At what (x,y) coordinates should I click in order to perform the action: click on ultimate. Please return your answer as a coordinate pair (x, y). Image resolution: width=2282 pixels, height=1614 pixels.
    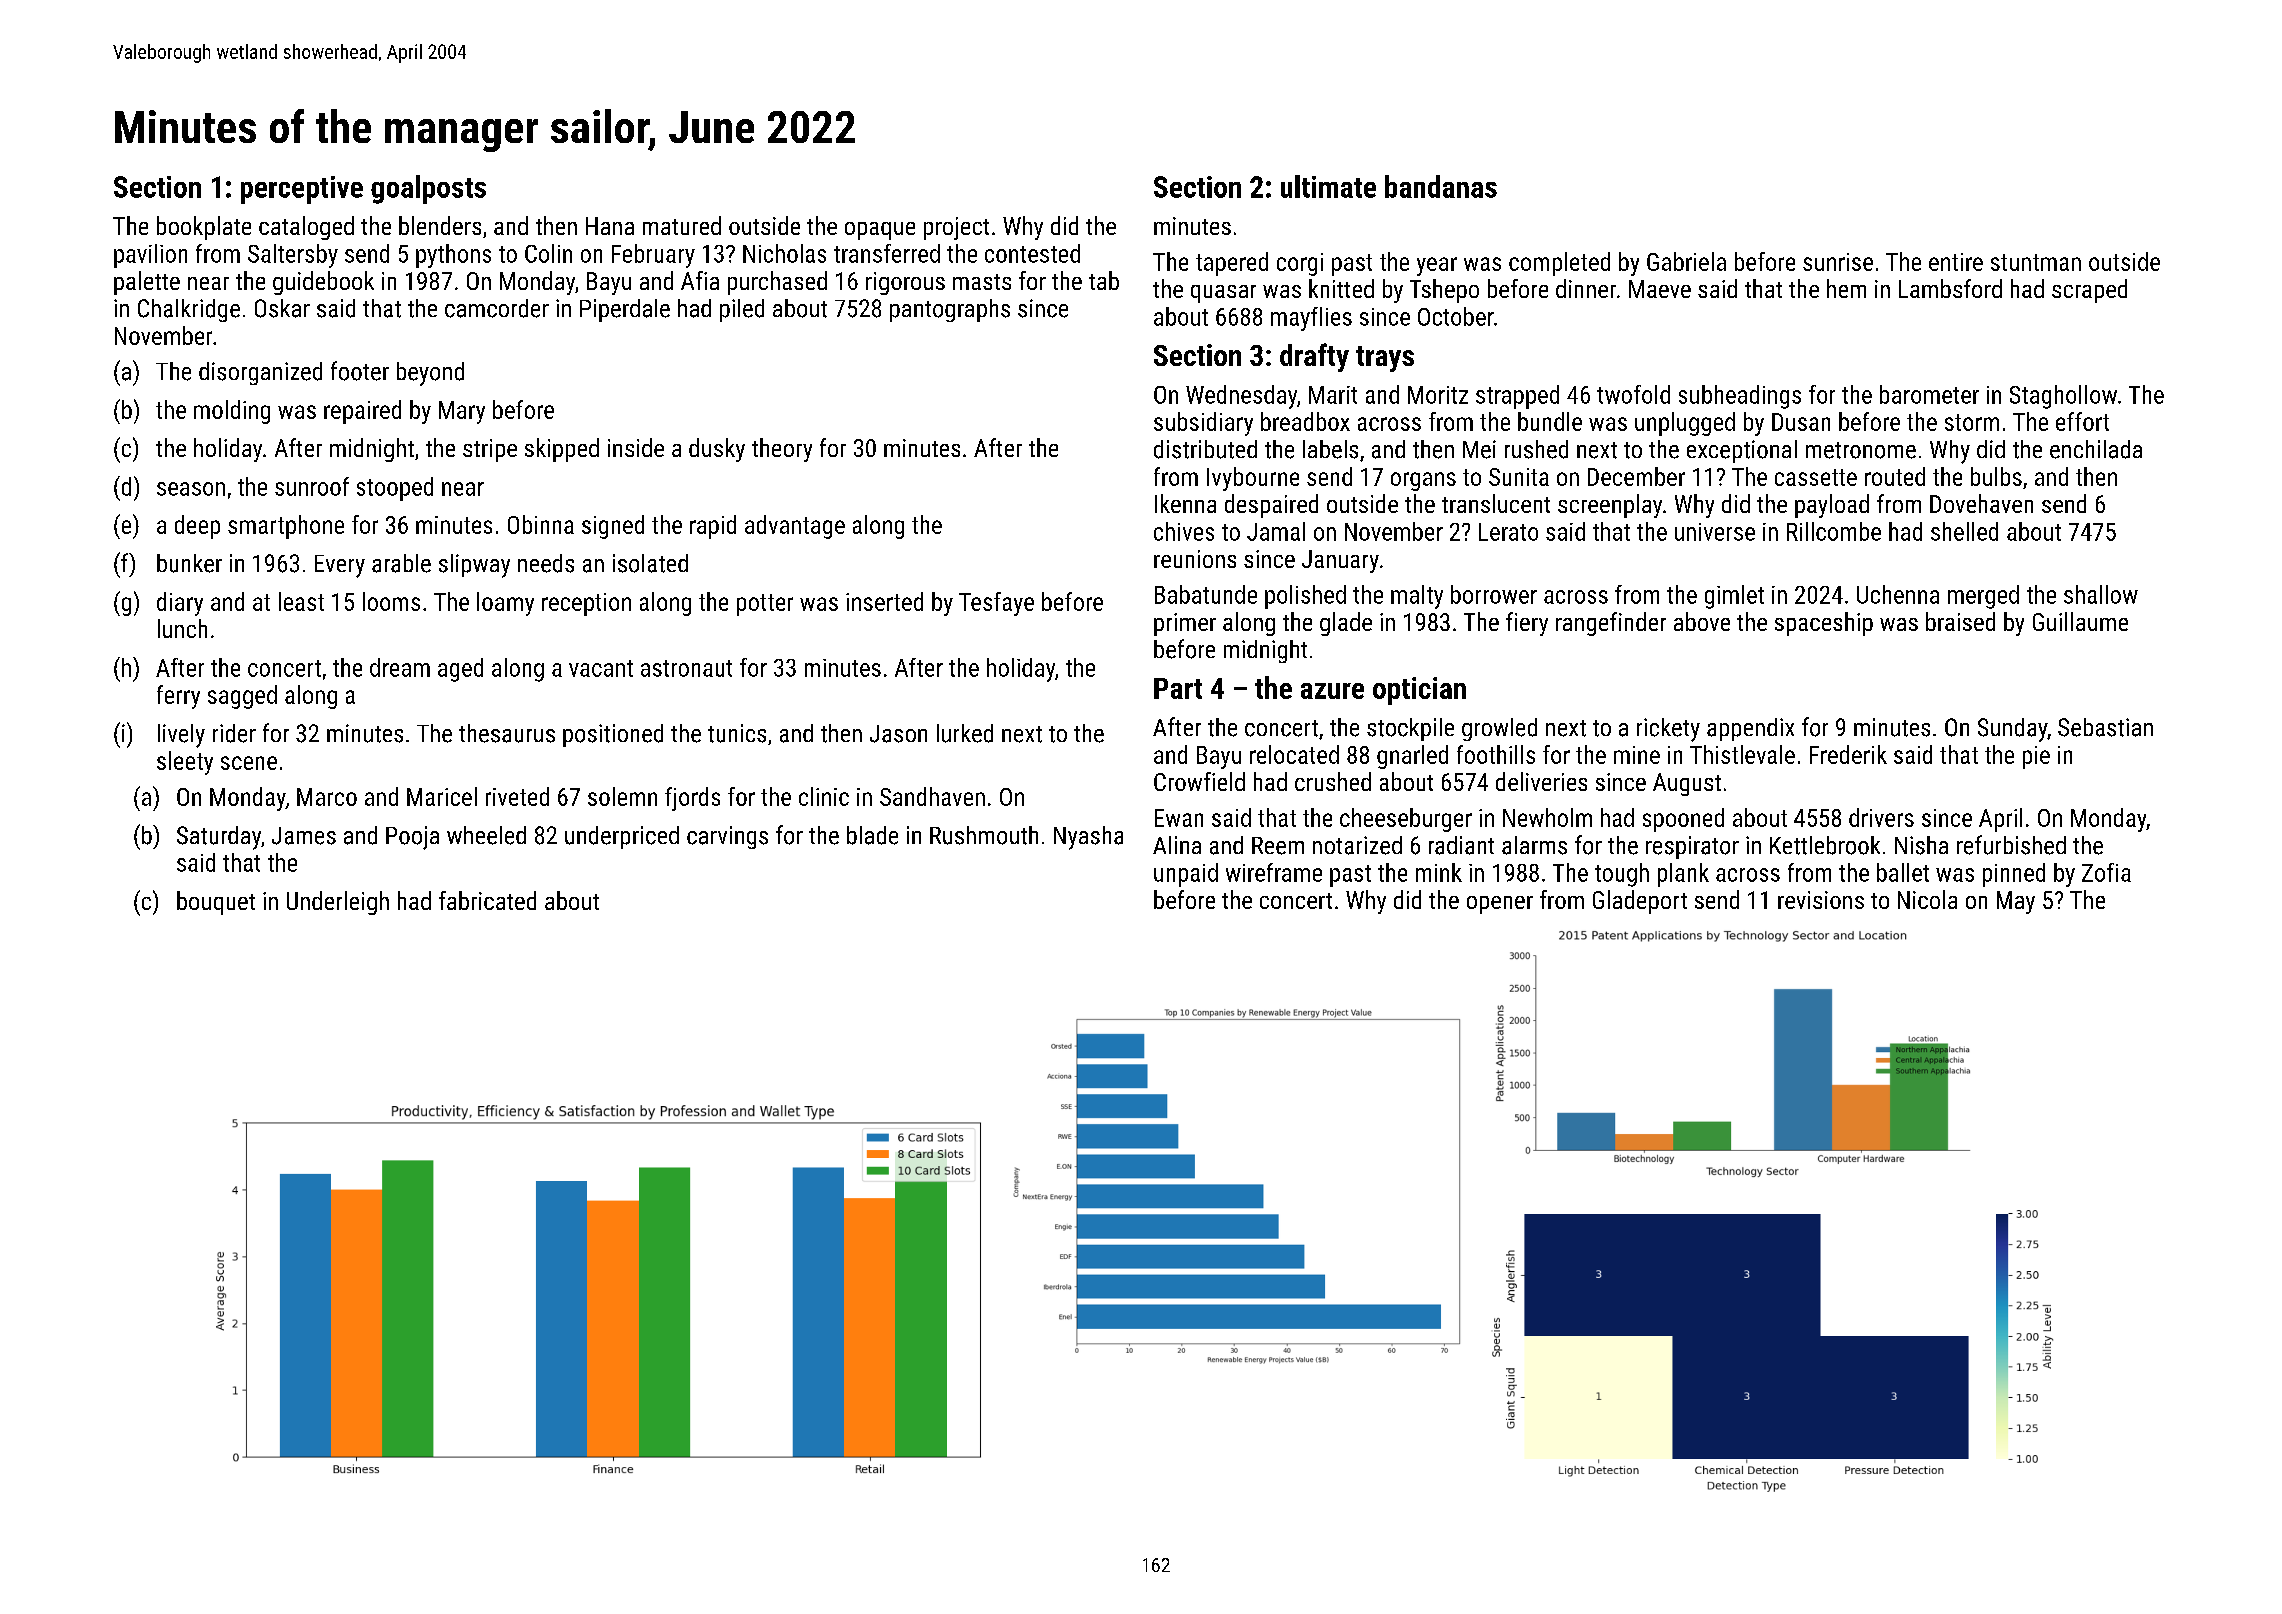
    Looking at the image, I should click on (1328, 186).
